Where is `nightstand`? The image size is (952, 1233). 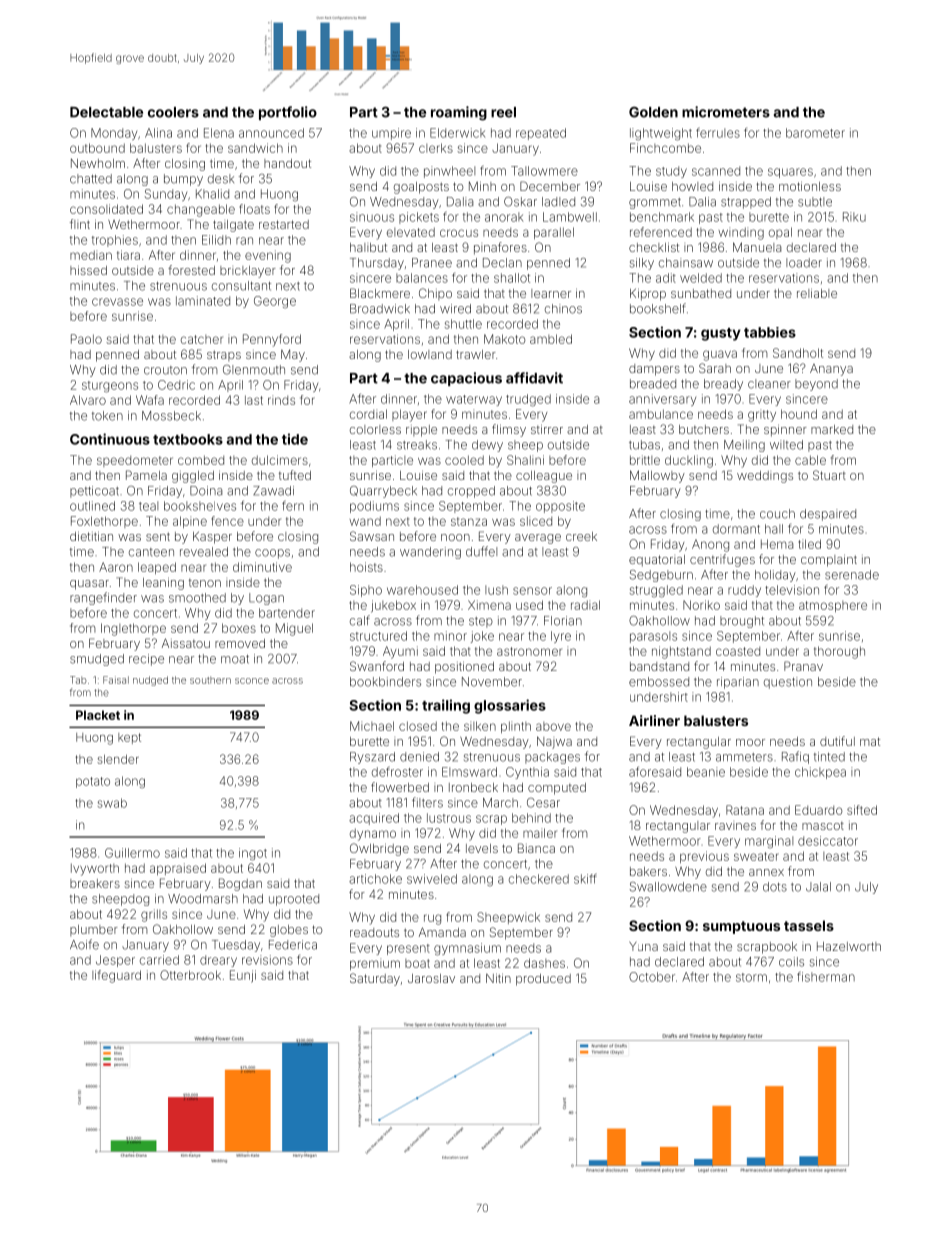
nightstand is located at coordinates (681, 652).
